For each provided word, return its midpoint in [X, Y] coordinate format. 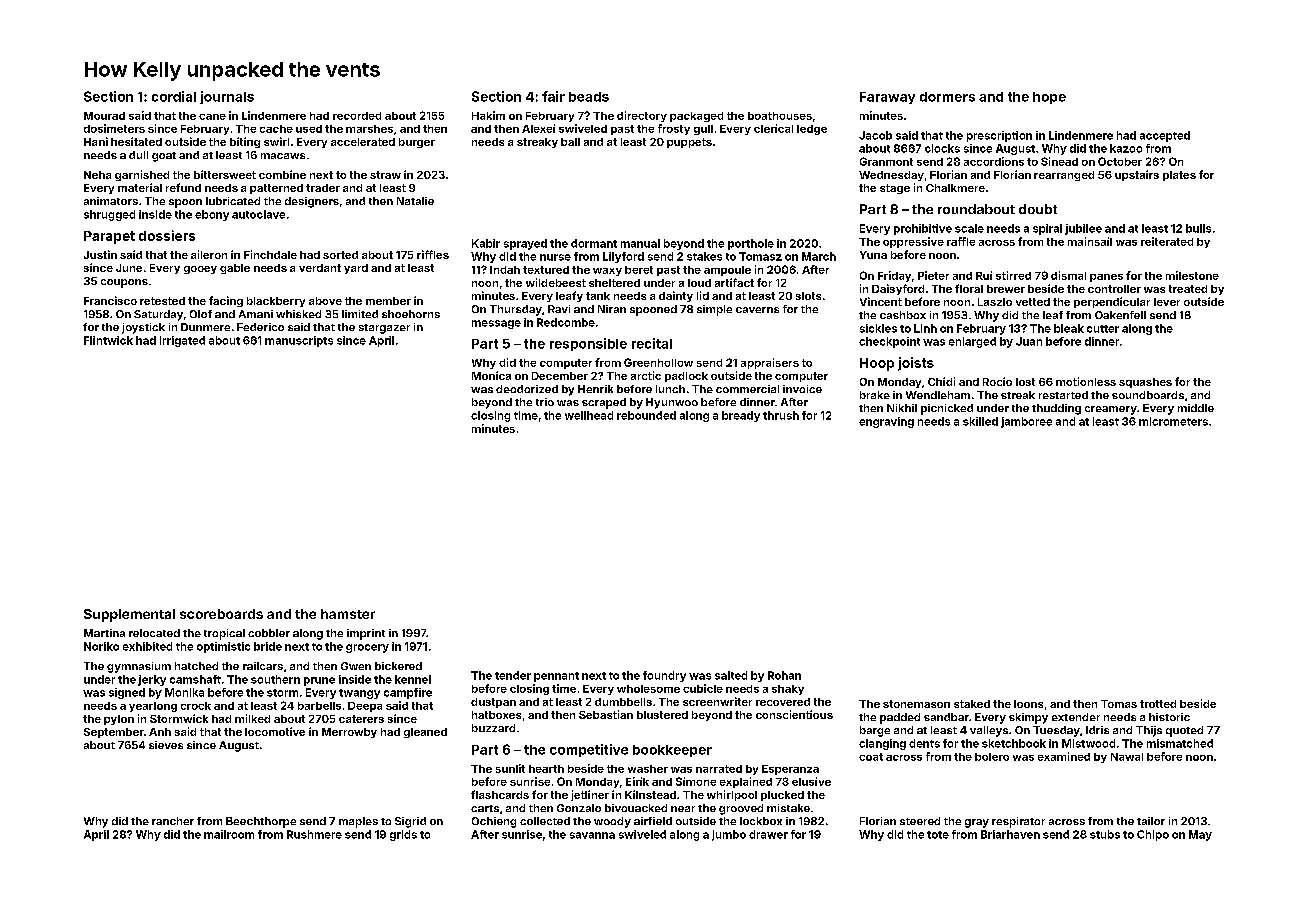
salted [731, 675]
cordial [174, 96]
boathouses [780, 116]
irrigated [182, 341]
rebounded [646, 415]
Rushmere [314, 834]
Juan [1029, 341]
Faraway [887, 98]
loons [1028, 704]
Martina [104, 633]
